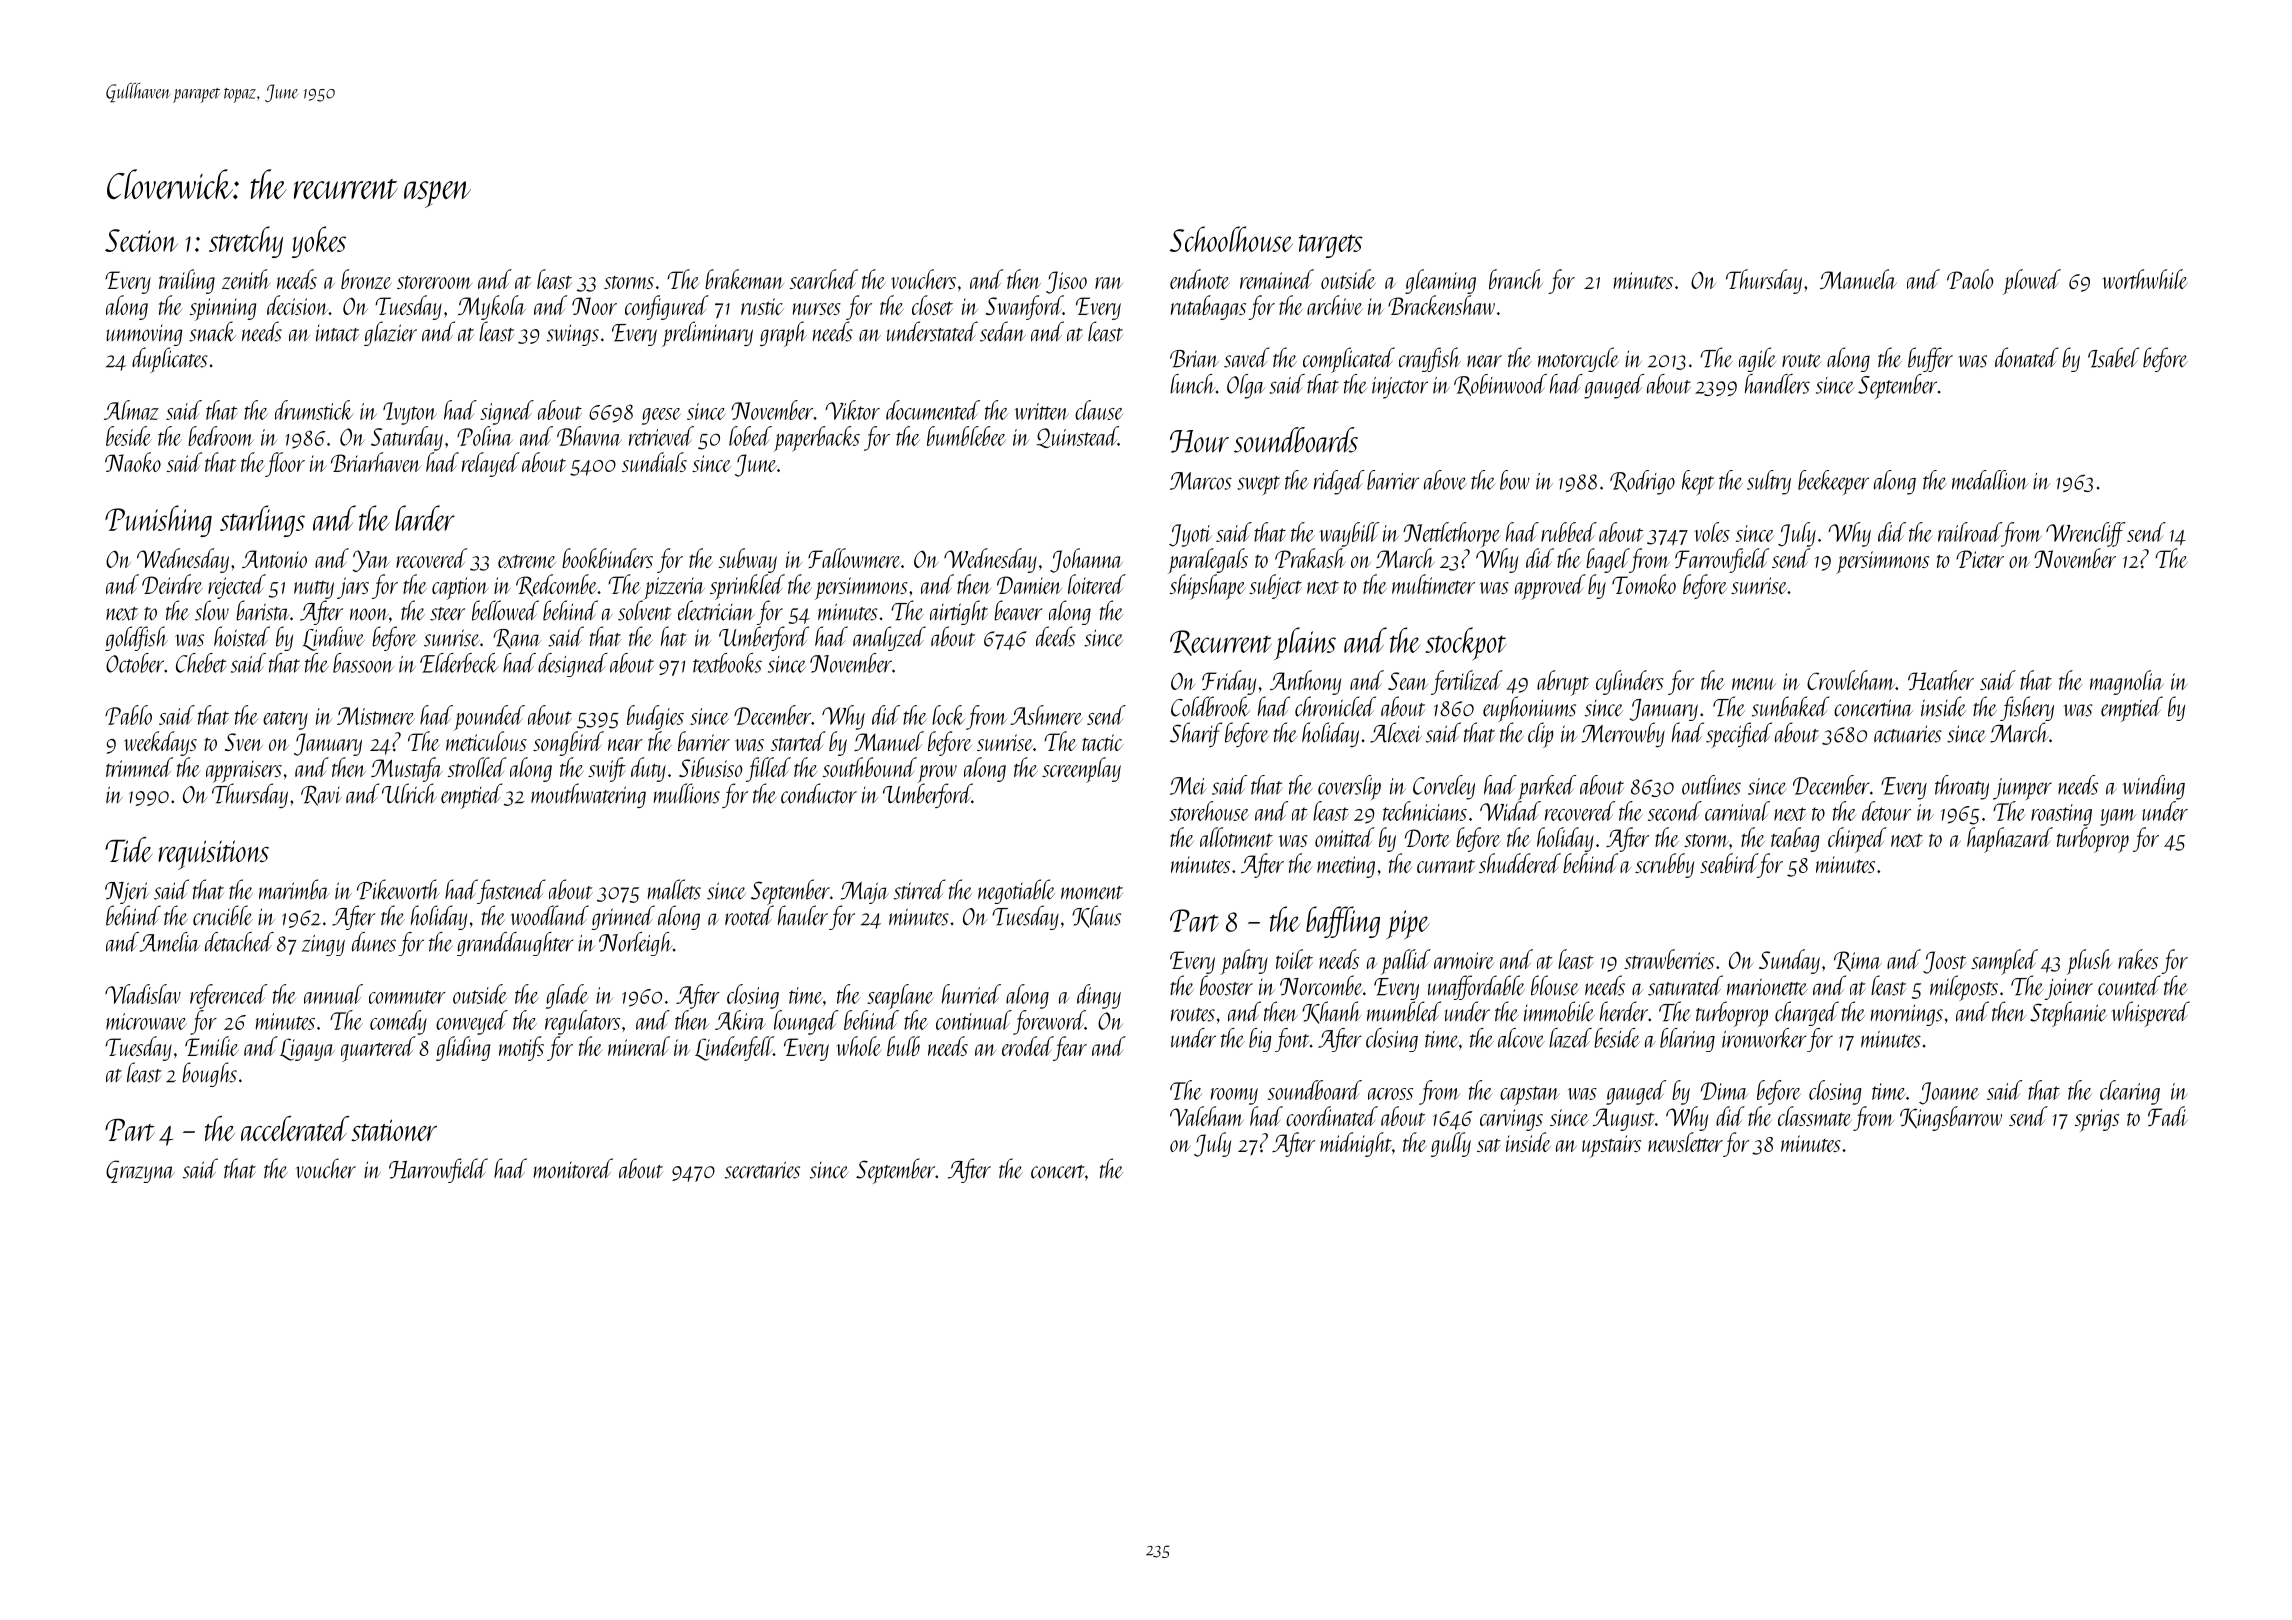  Describe the element at coordinates (319, 242) in the document. I see `yokes` at that location.
